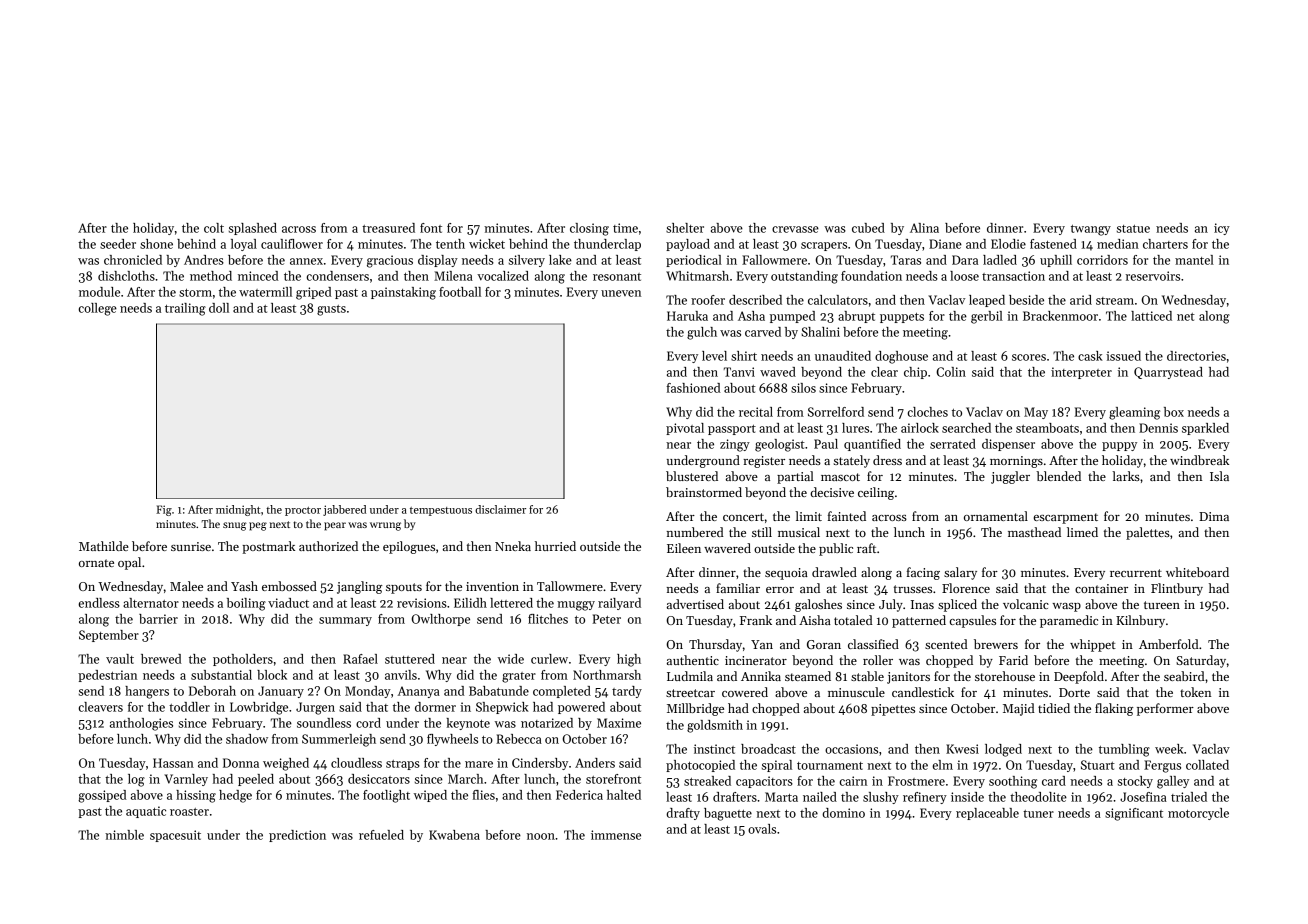 The height and width of the screenshot is (924, 1308). Describe the element at coordinates (306, 261) in the screenshot. I see `annex` at that location.
